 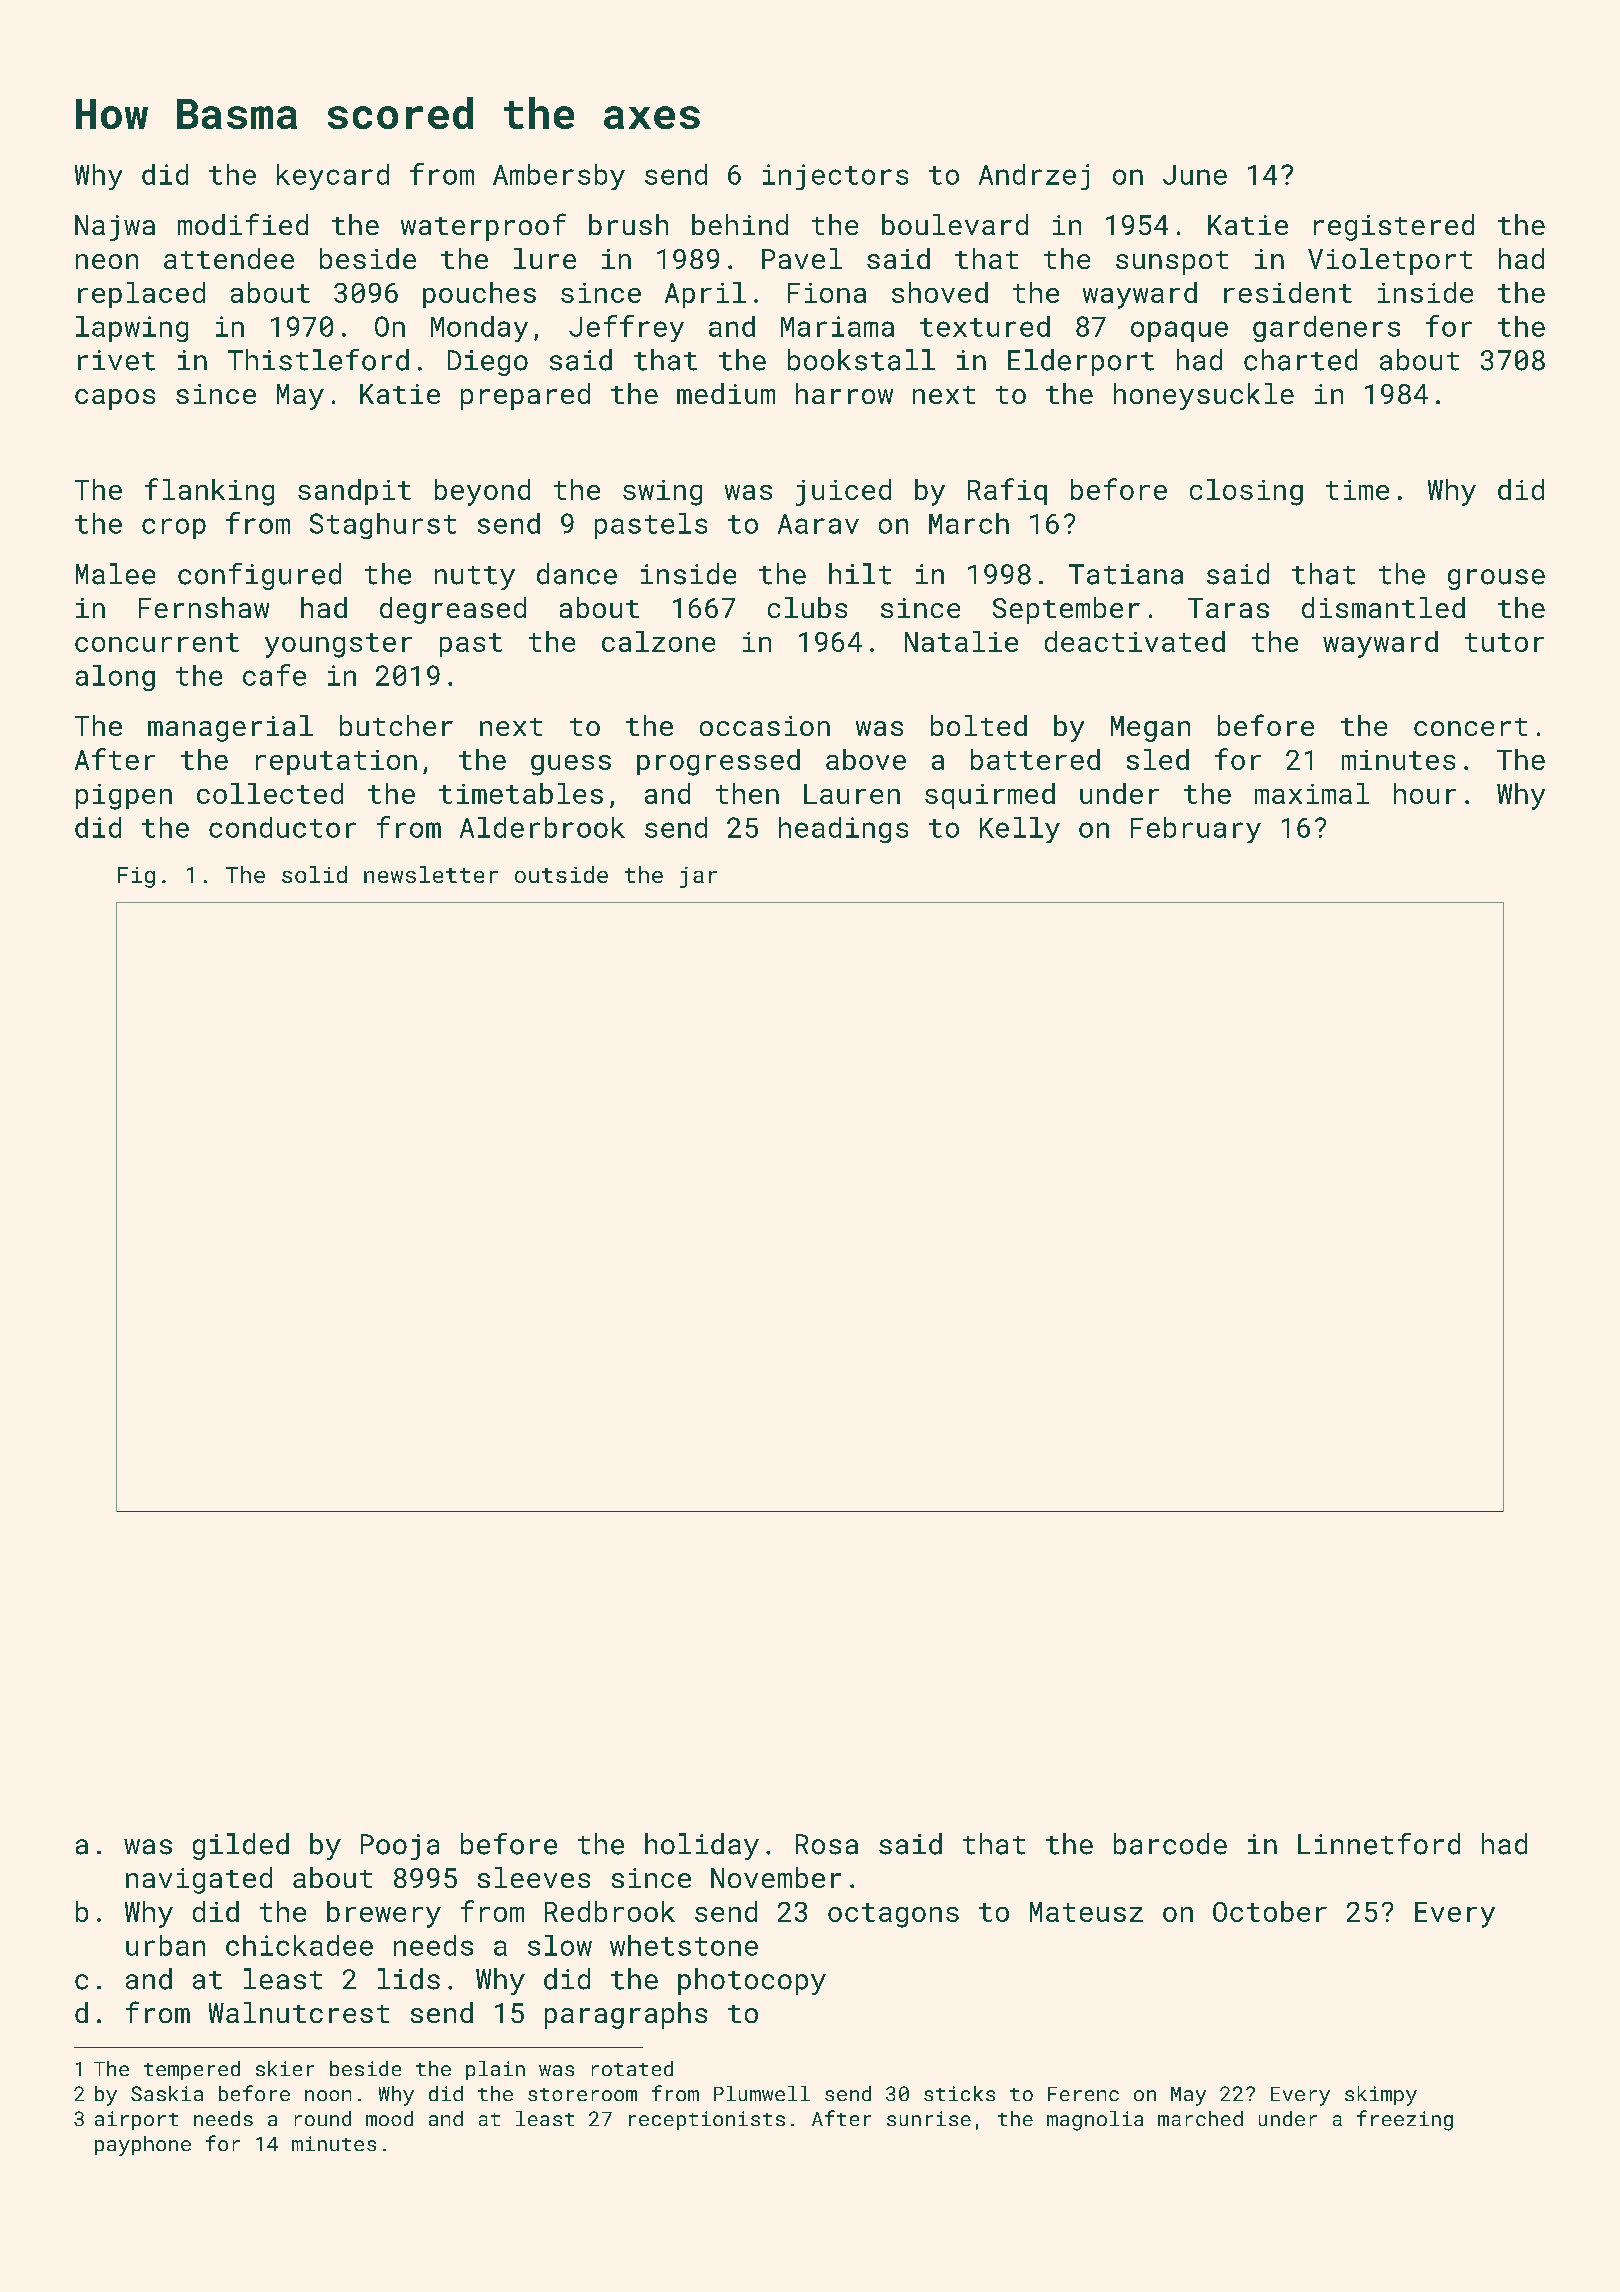 I want to click on skimpy, so click(x=1381, y=2096).
